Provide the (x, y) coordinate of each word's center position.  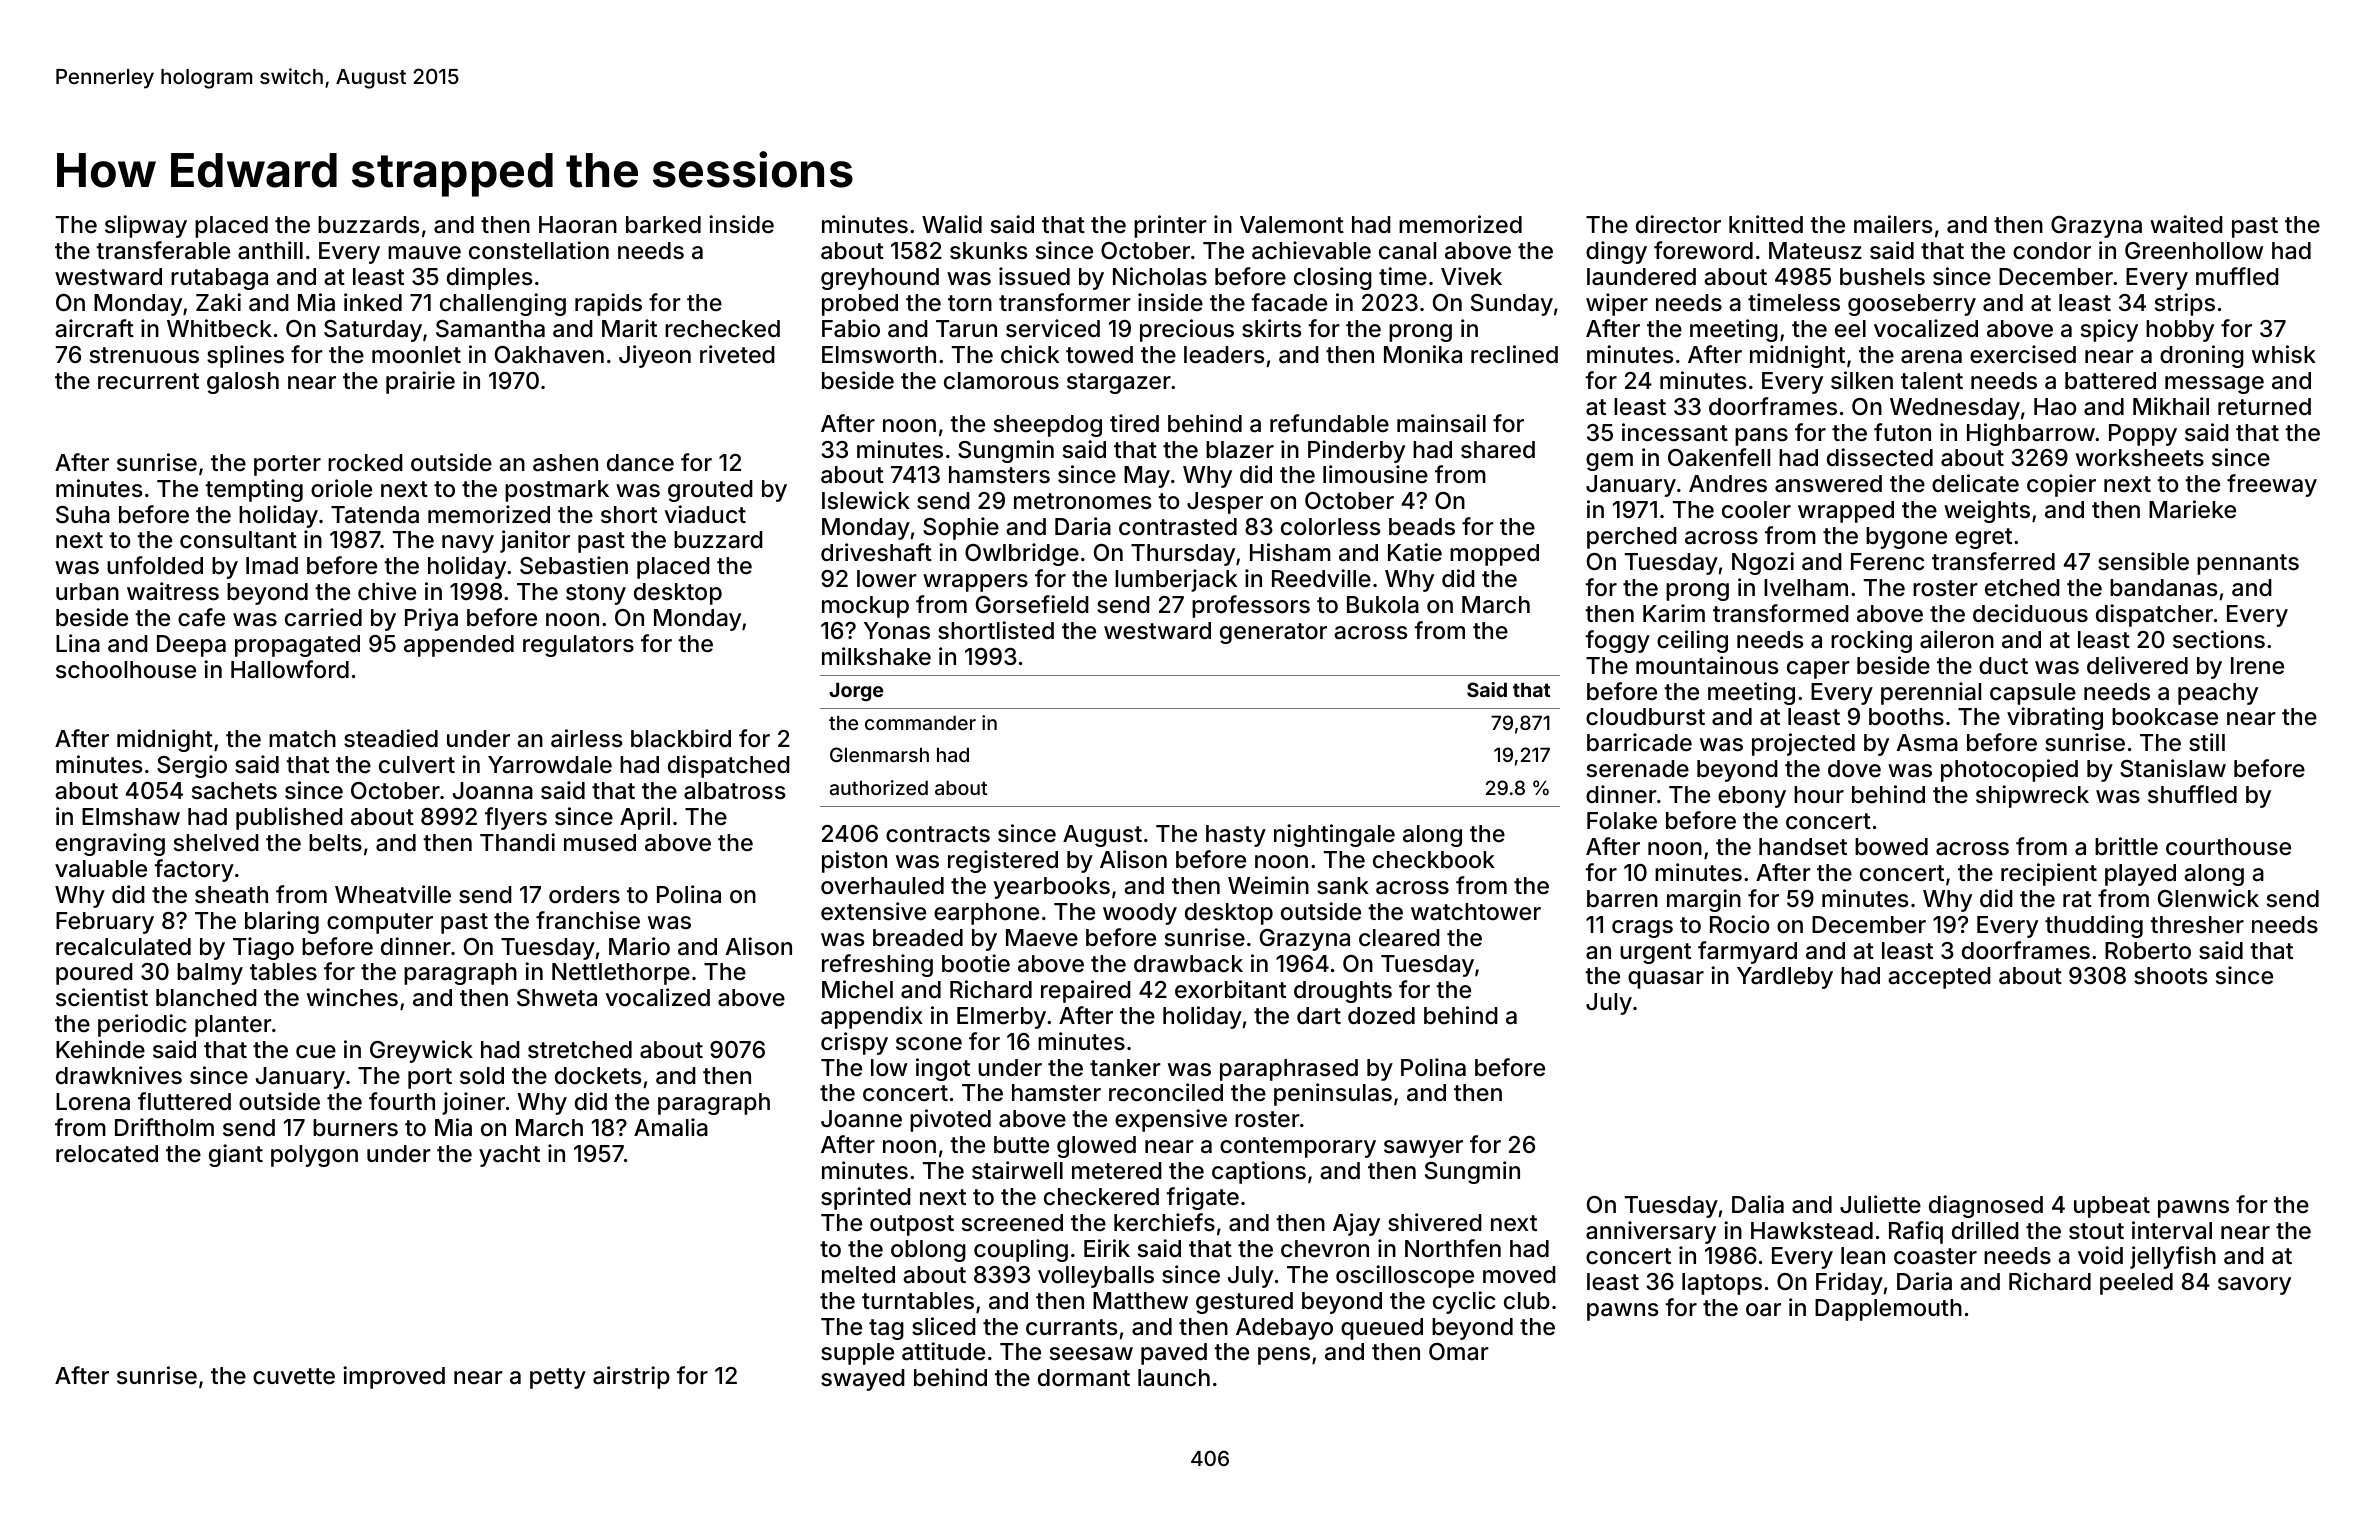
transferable (163, 250)
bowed (1891, 847)
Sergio (192, 766)
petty (558, 1378)
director (1678, 224)
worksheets (2140, 458)
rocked (365, 463)
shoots (2170, 976)
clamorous (1001, 381)
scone (929, 1044)
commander (920, 722)
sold (482, 1076)
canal (1407, 251)
